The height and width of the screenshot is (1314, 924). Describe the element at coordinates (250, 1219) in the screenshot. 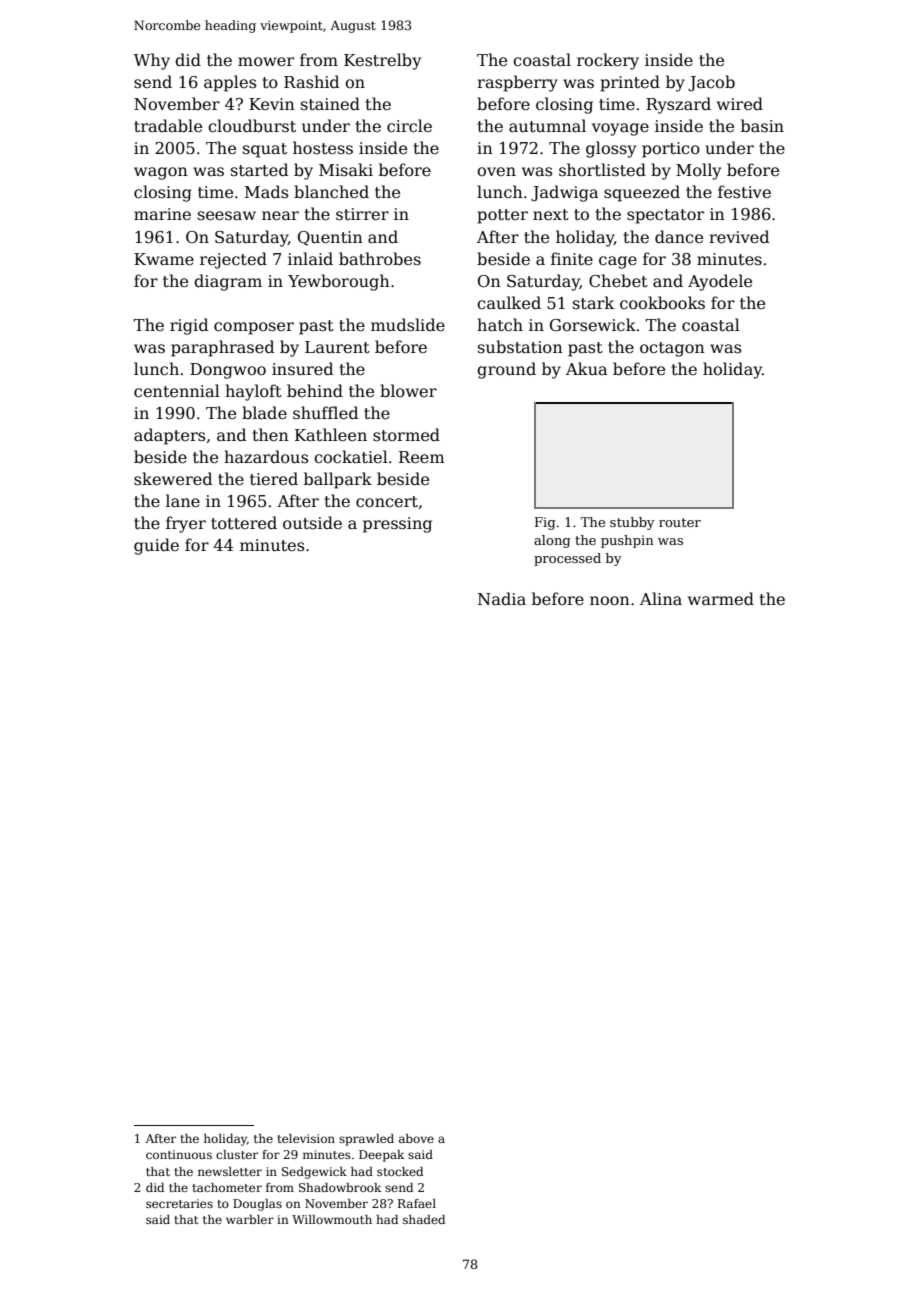

I see `warbler` at that location.
